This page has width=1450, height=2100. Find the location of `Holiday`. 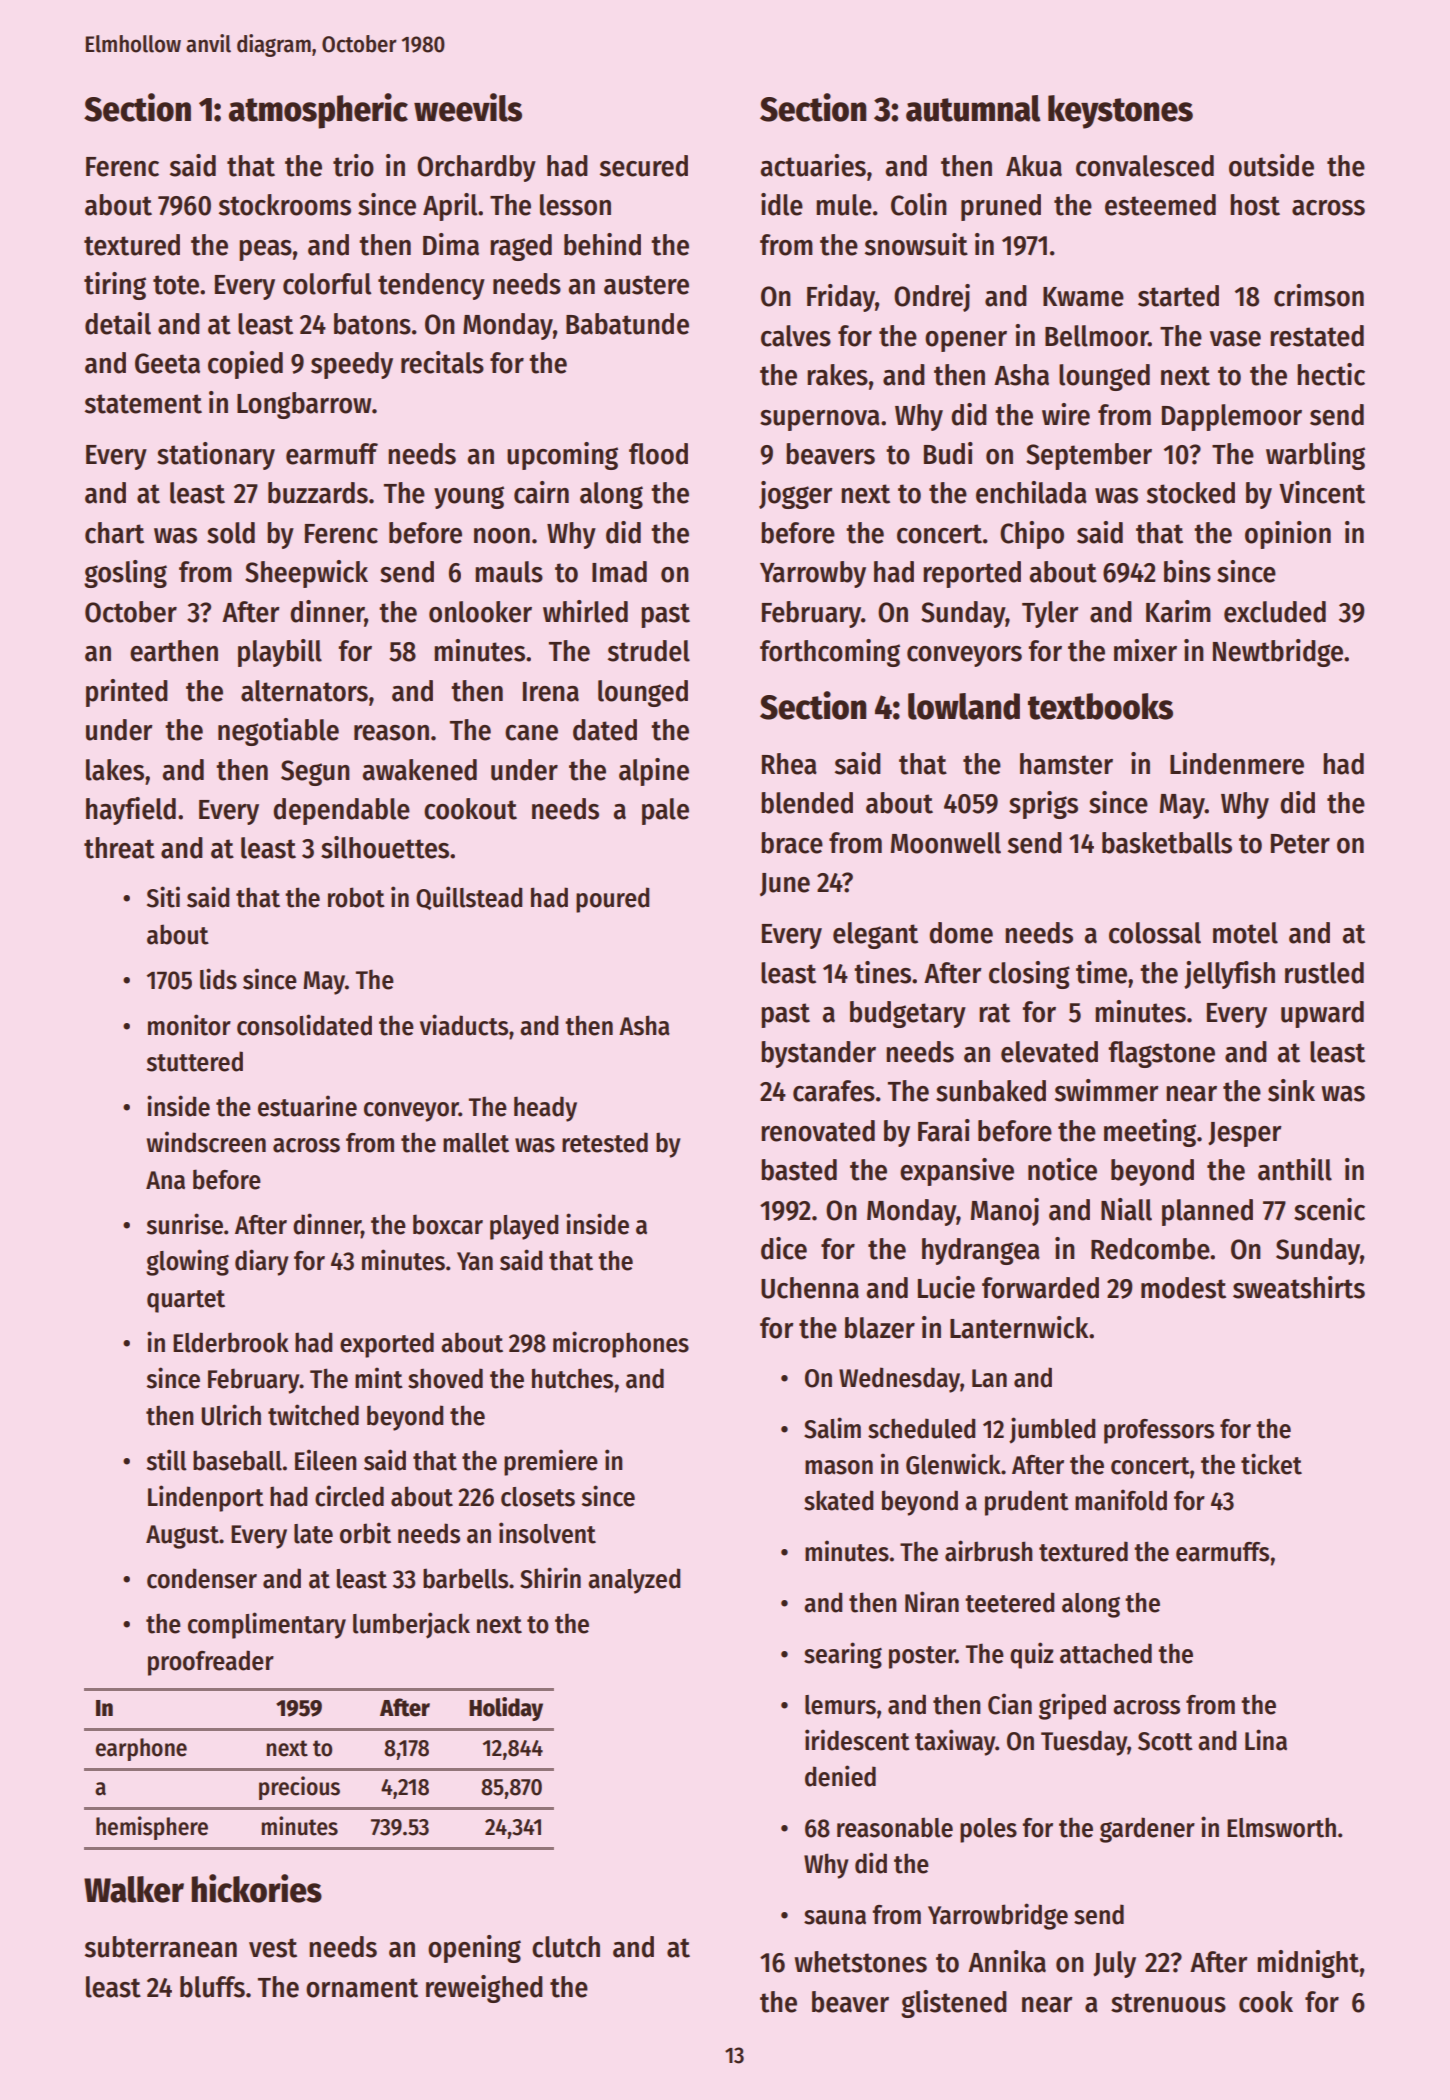

Holiday is located at coordinates (506, 1709).
